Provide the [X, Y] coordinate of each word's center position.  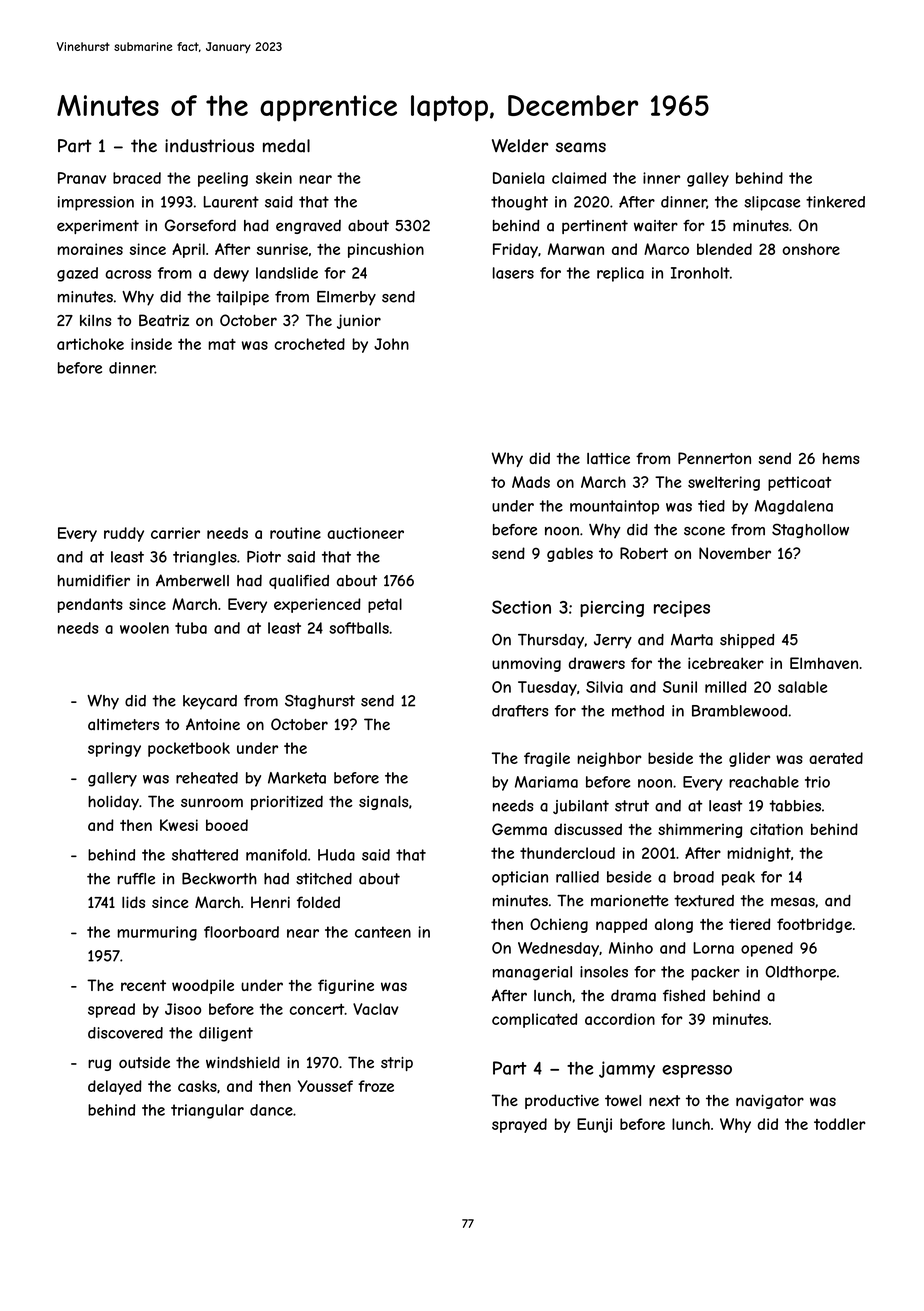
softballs [359, 628]
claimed [579, 178]
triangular [207, 1111]
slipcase [772, 203]
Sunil [680, 687]
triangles [205, 558]
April [188, 250]
